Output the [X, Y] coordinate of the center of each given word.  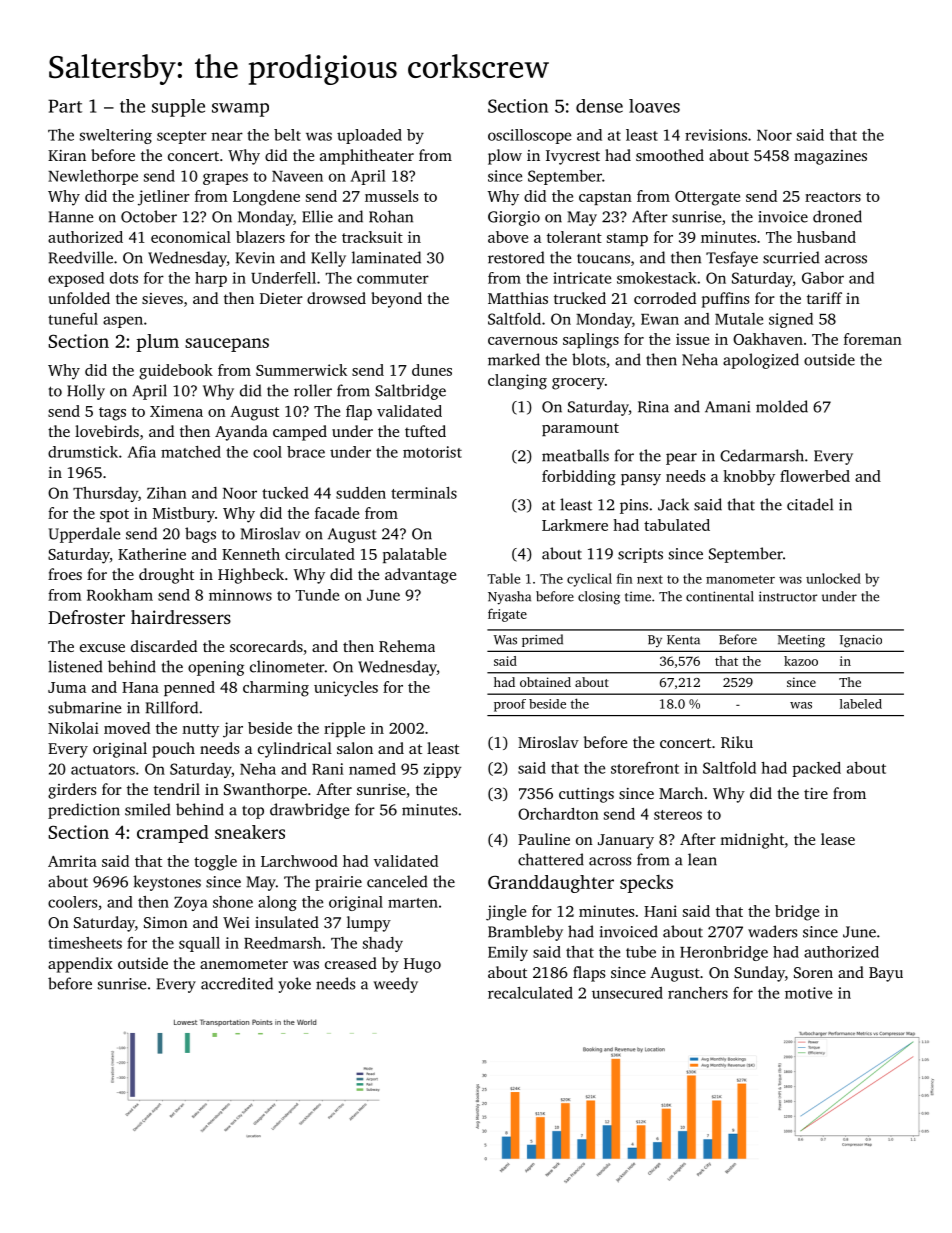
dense [599, 106]
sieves [162, 298]
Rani [328, 769]
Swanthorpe [265, 791]
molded [782, 406]
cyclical [589, 580]
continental [720, 596]
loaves [654, 106]
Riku [737, 742]
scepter [182, 137]
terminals [424, 493]
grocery [578, 384]
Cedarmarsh [762, 455]
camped [300, 433]
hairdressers [181, 617]
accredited [237, 983]
